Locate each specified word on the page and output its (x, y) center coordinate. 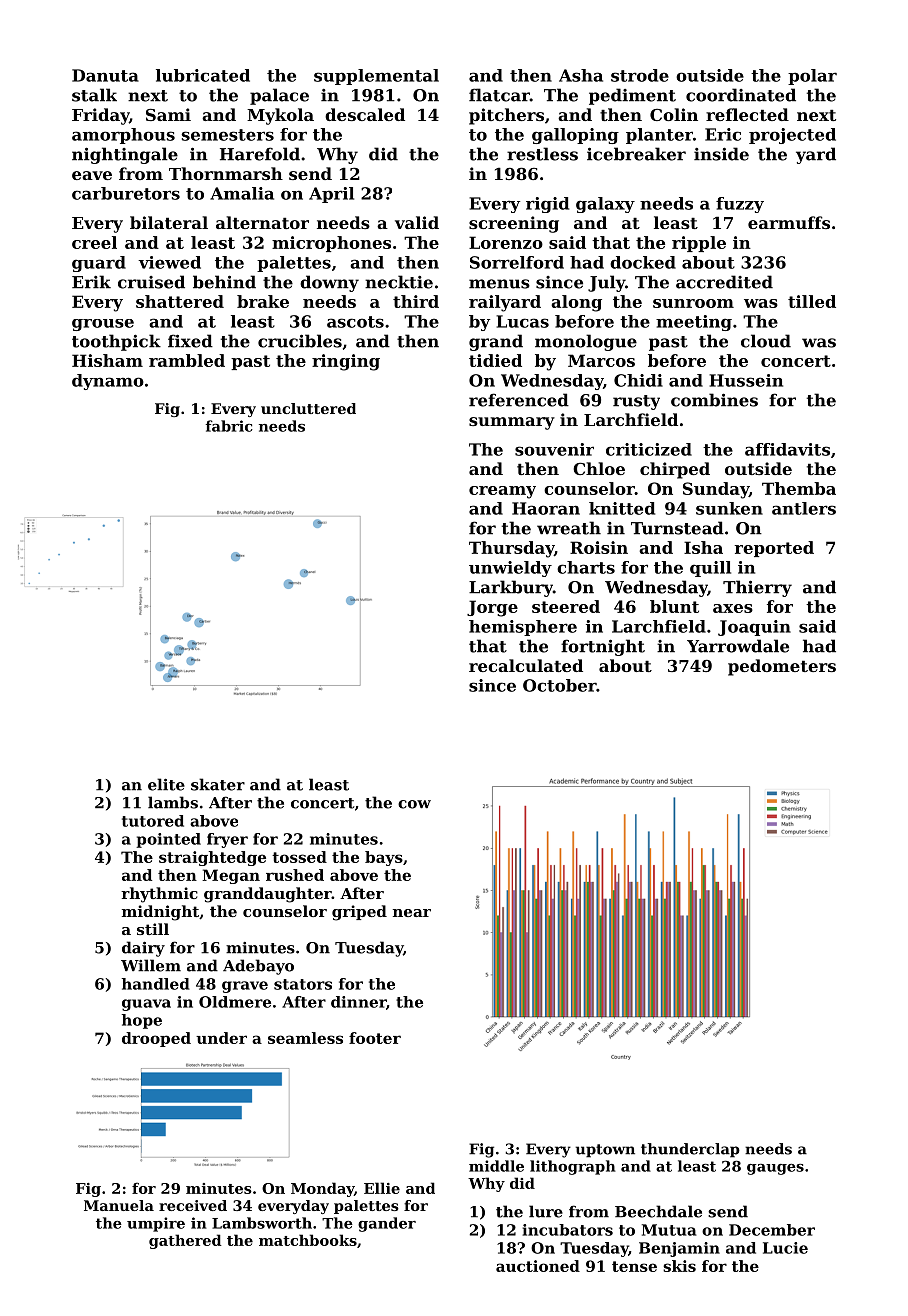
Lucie (785, 1248)
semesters (227, 135)
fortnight (603, 647)
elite (166, 784)
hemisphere (523, 628)
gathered (185, 1241)
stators (303, 984)
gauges (775, 1169)
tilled (812, 301)
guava (146, 1005)
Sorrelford (517, 262)
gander (387, 1224)
